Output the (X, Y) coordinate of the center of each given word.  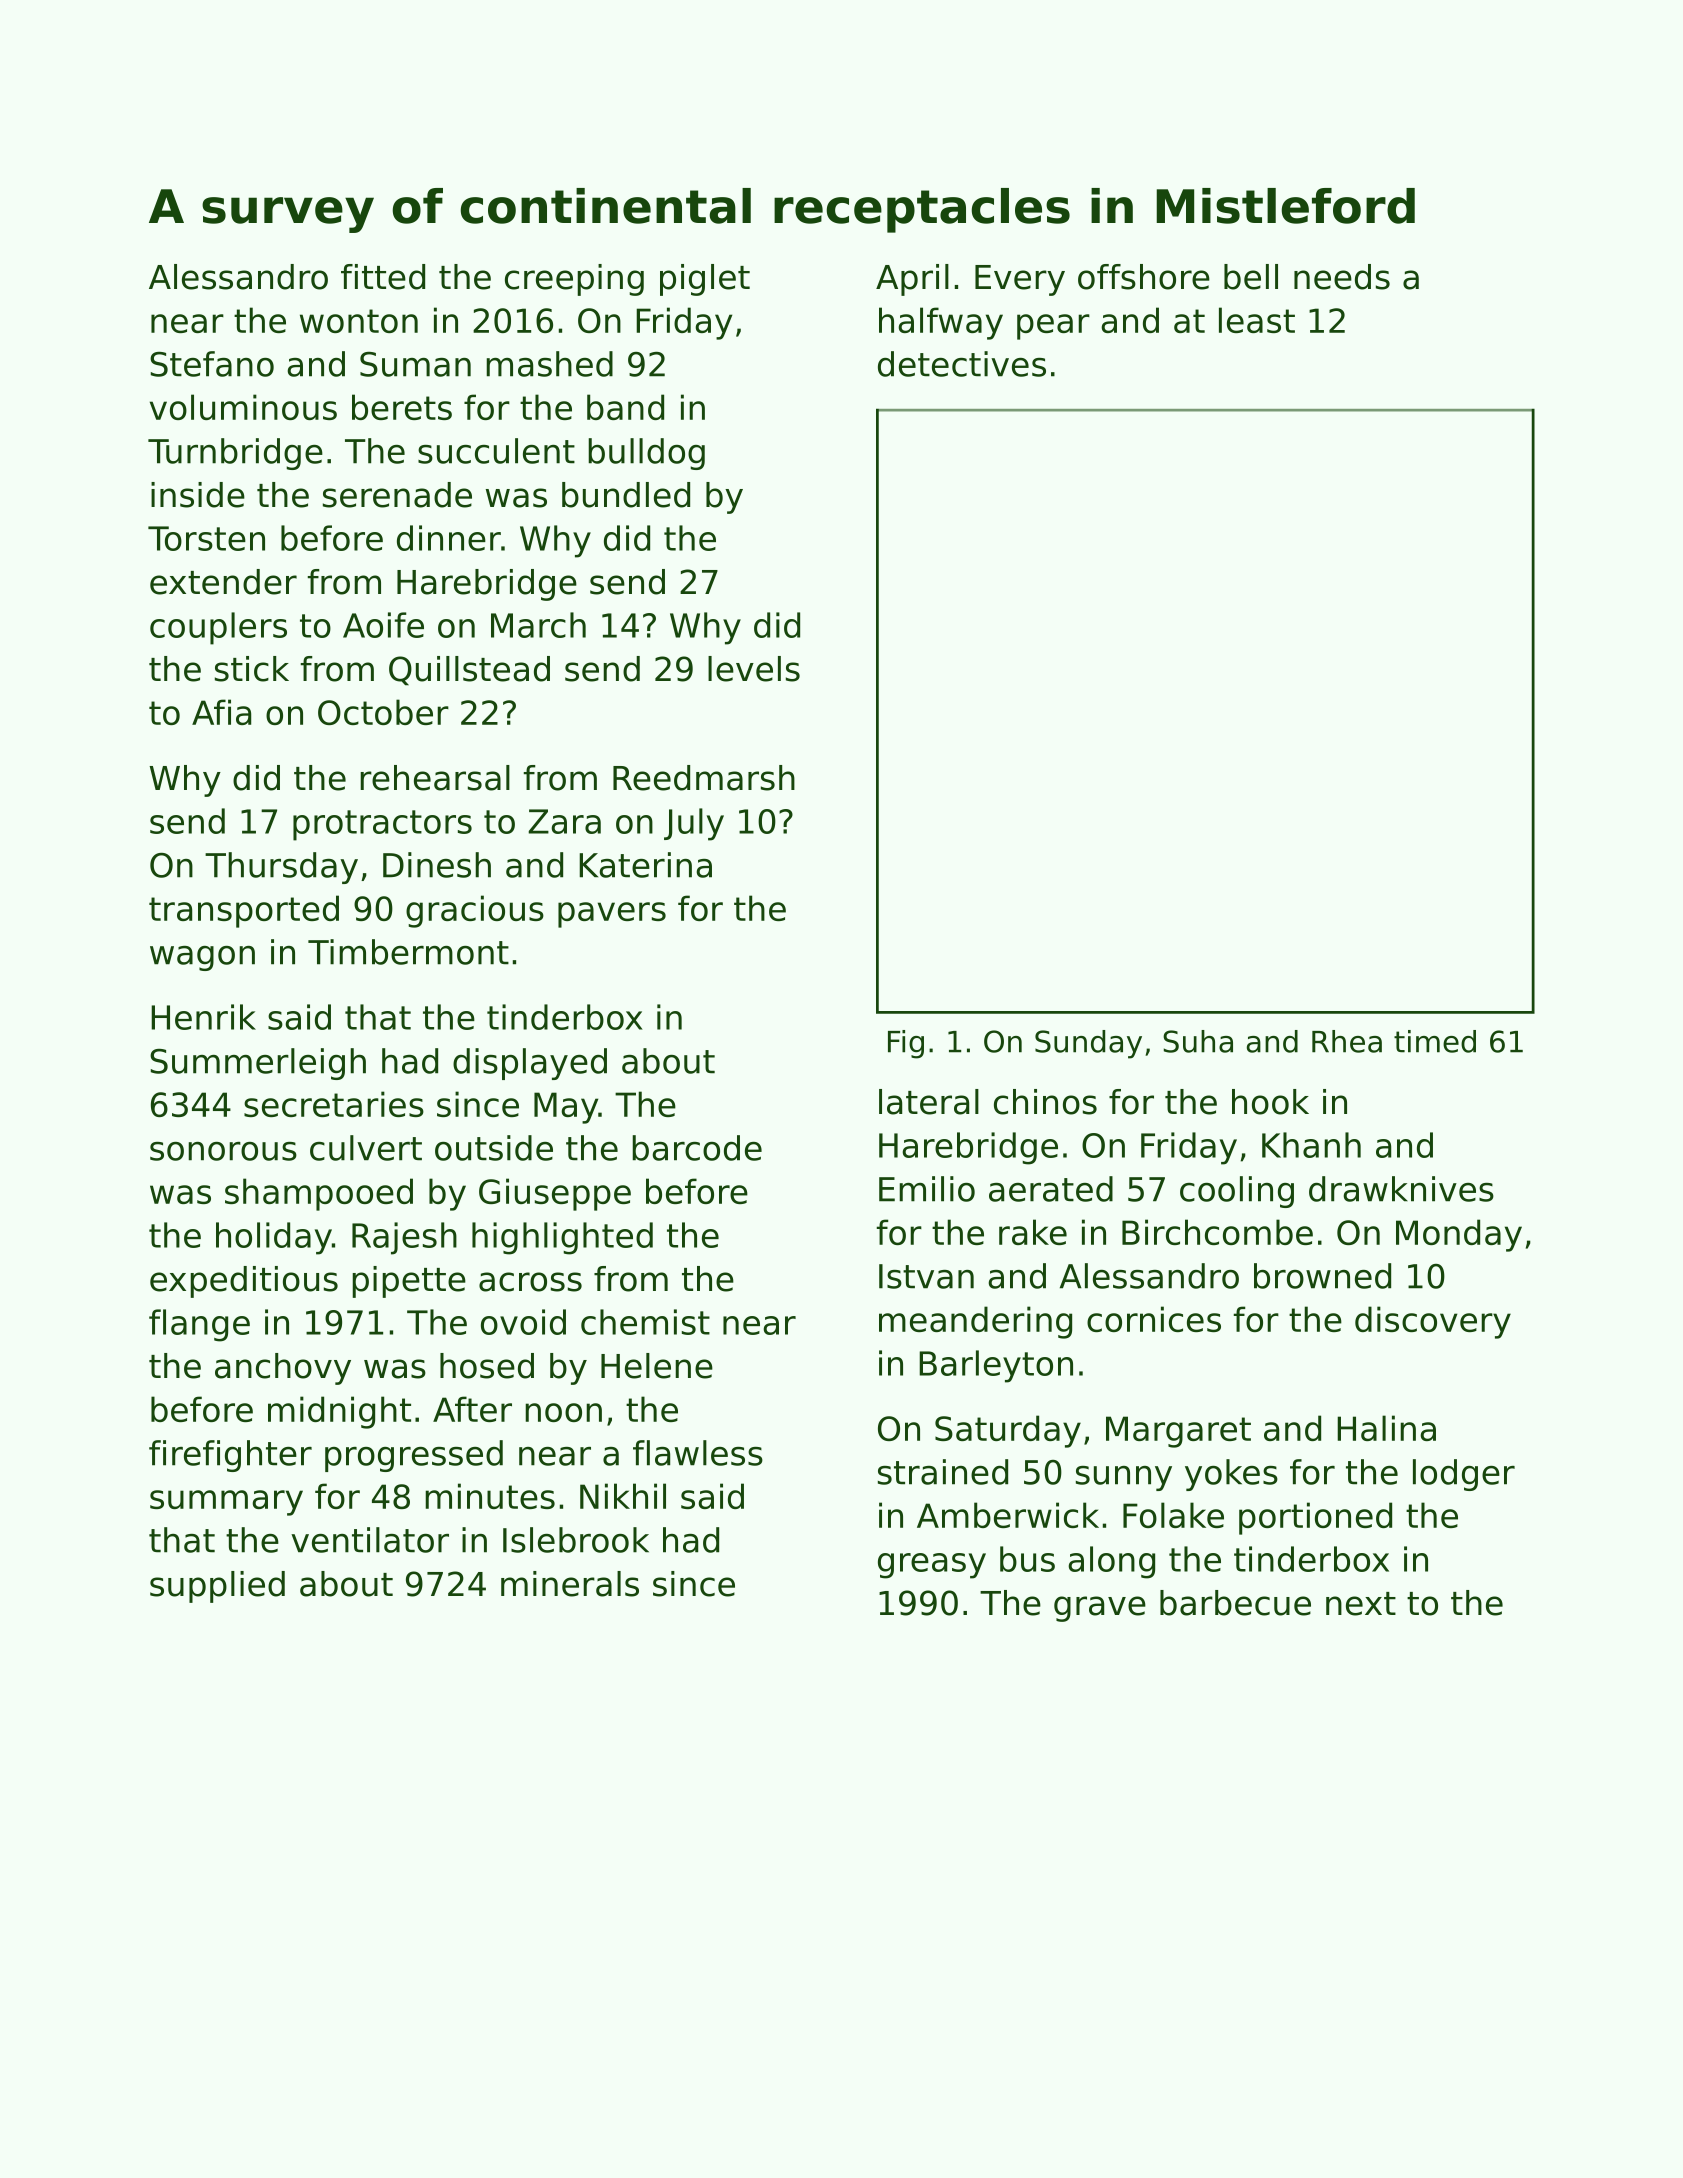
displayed (530, 1064)
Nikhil (623, 1496)
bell (1251, 277)
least (1257, 320)
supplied (217, 1587)
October (383, 712)
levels (754, 669)
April (912, 280)
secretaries (334, 1104)
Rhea (1347, 1041)
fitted (383, 277)
